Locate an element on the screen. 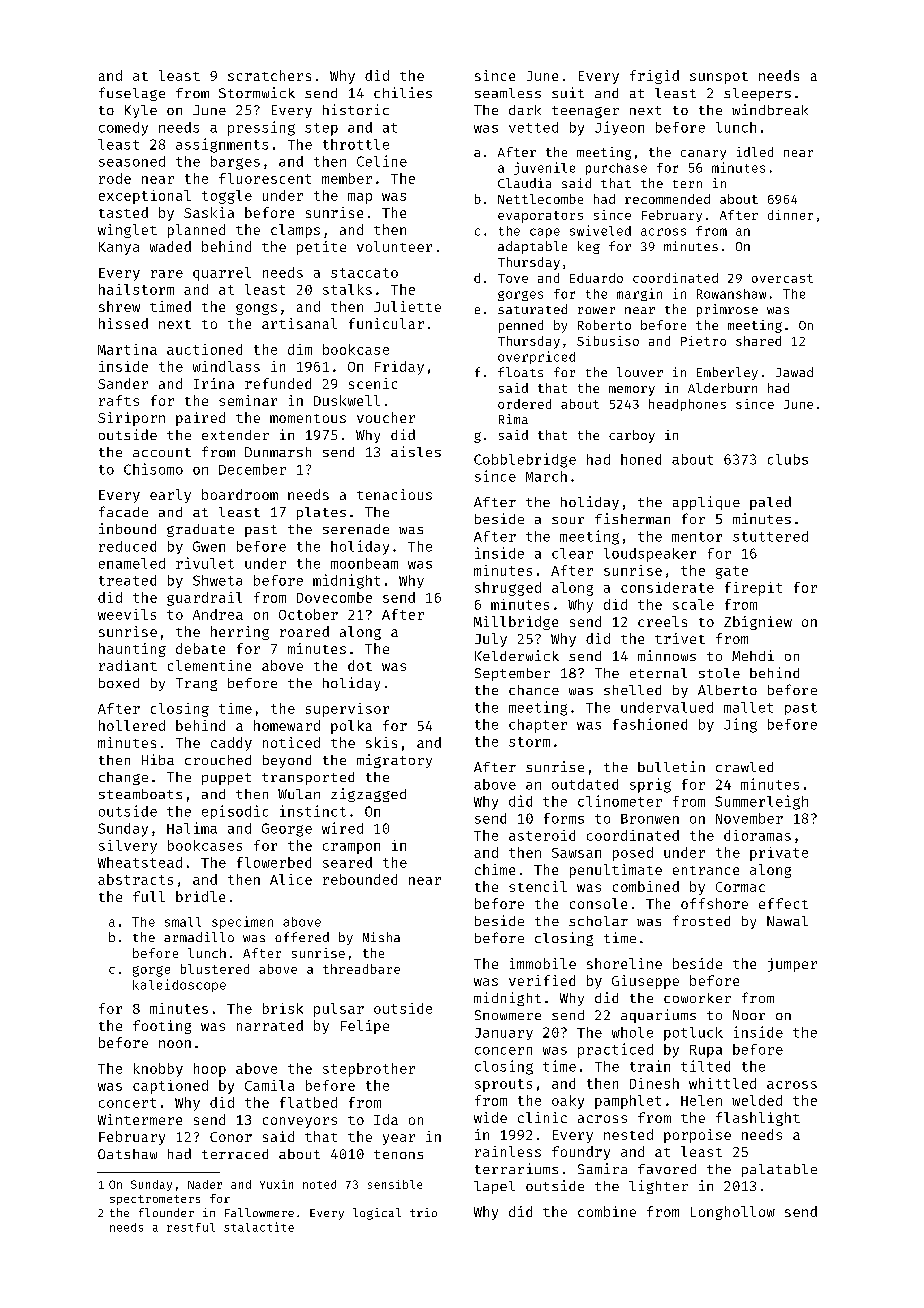 The width and height of the screenshot is (924, 1308). foundry is located at coordinates (581, 1153).
